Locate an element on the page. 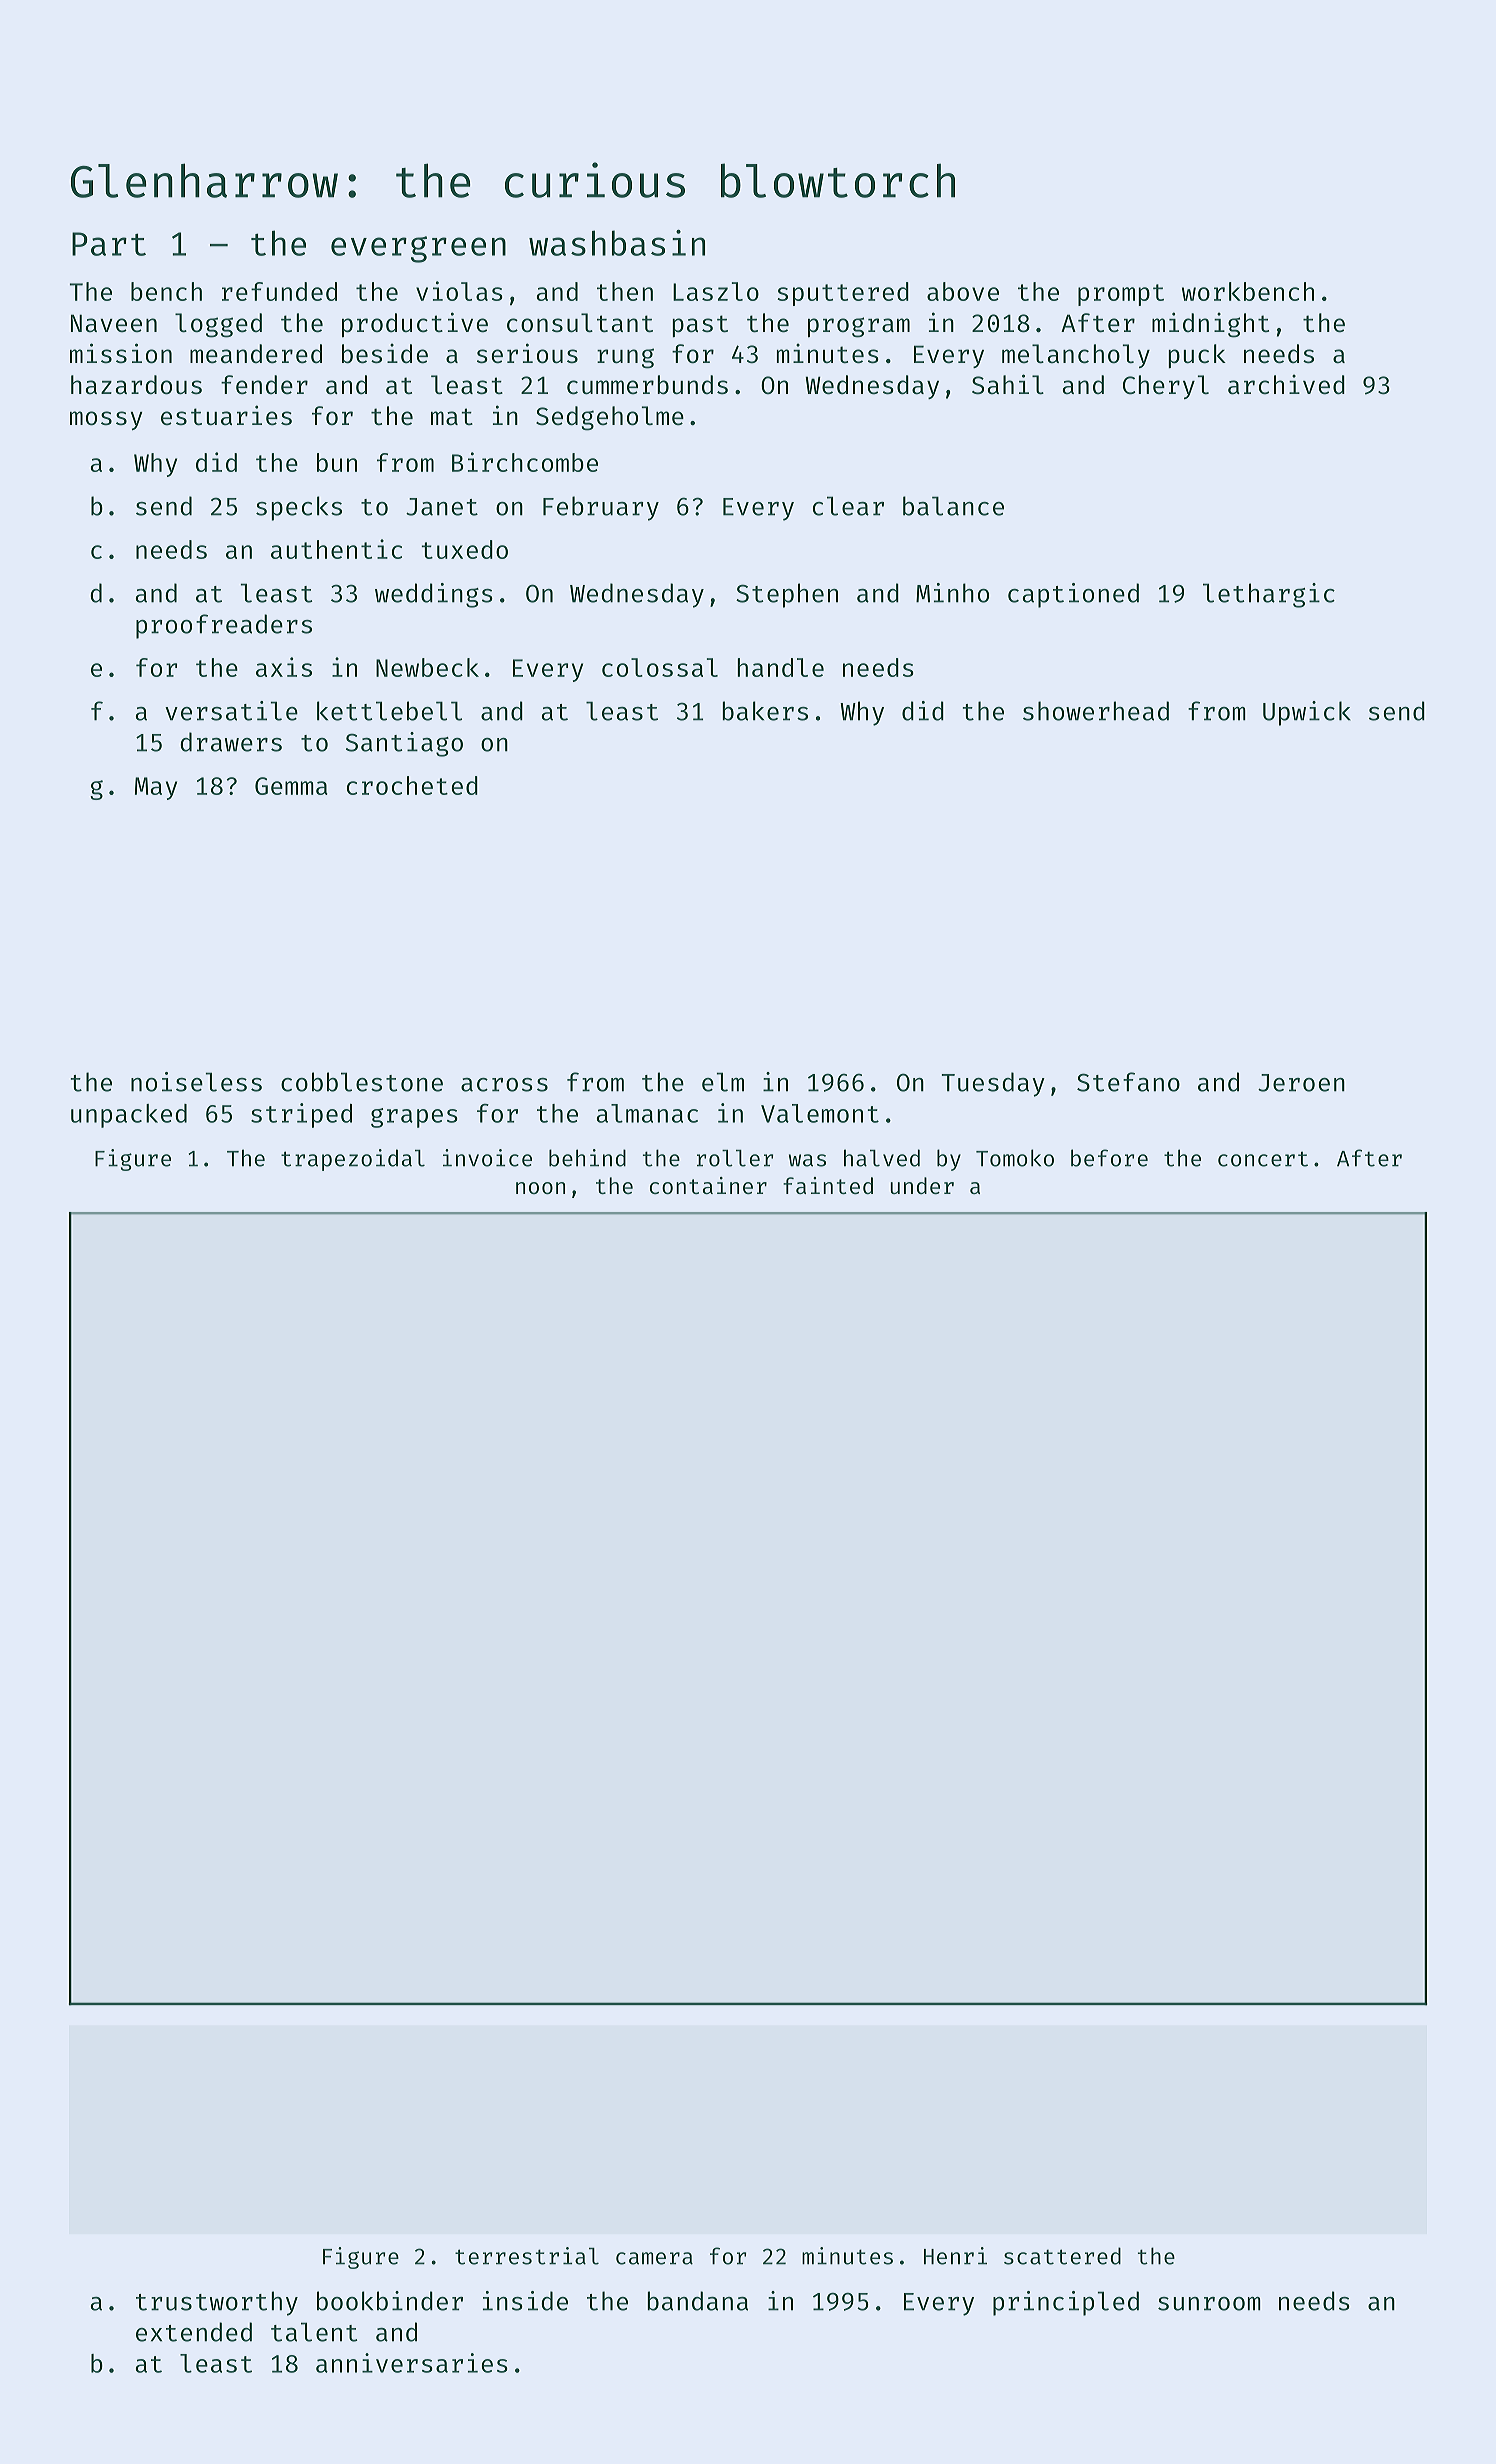 This page has height=2464, width=1496. camera is located at coordinates (654, 2258).
